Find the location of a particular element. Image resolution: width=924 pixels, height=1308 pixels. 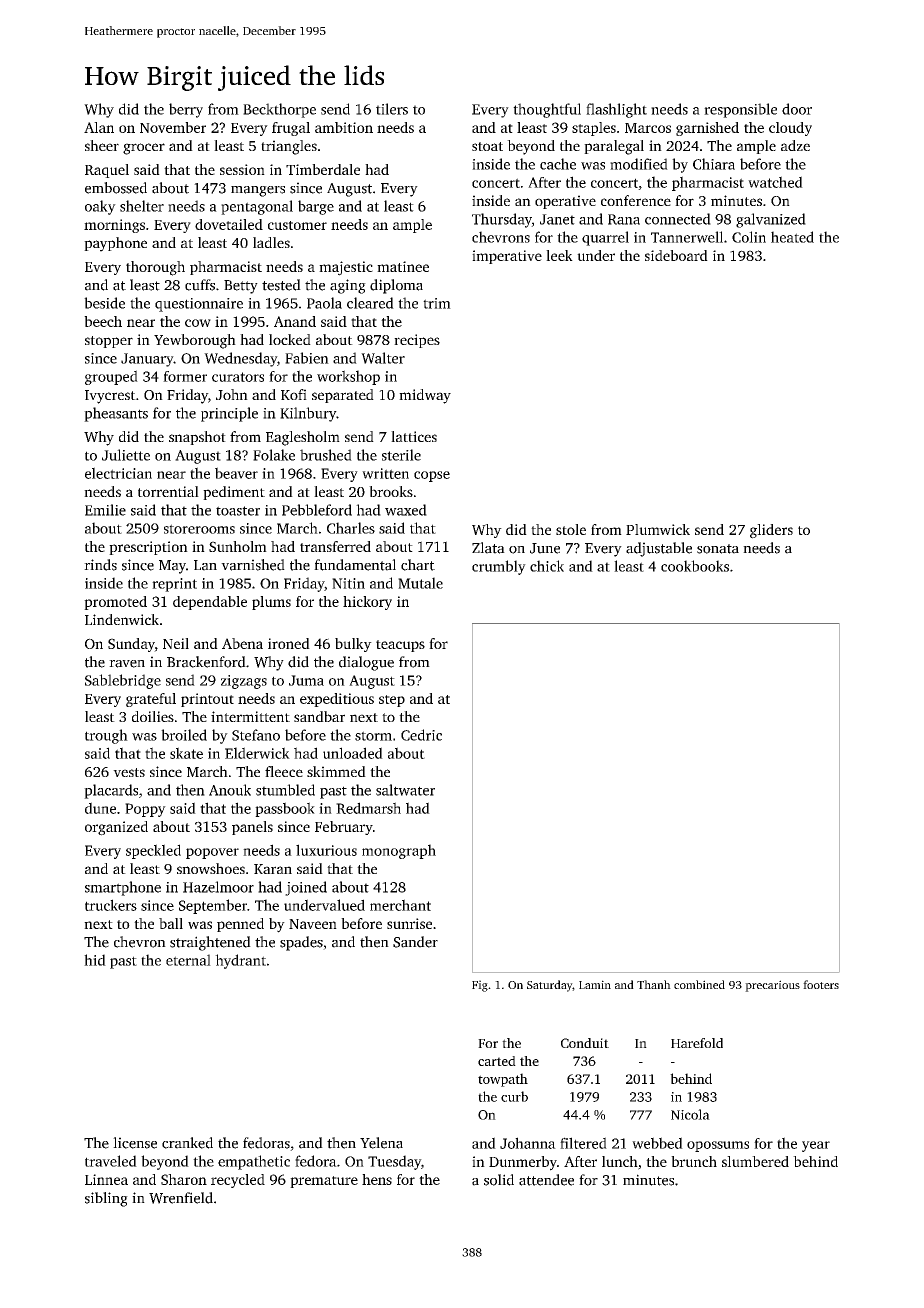

footers is located at coordinates (821, 984).
